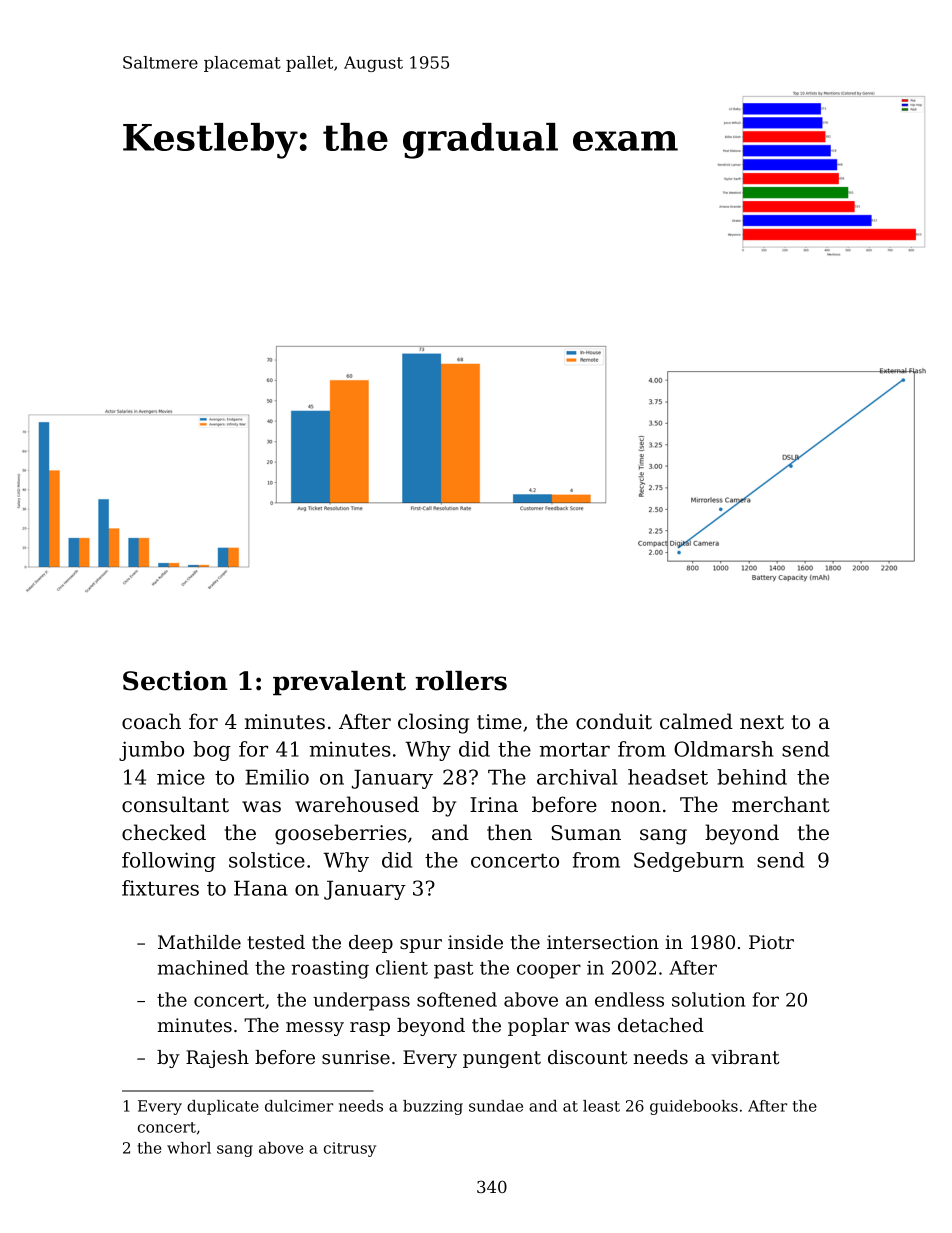  Describe the element at coordinates (223, 1107) in the document. I see `duplicate` at that location.
